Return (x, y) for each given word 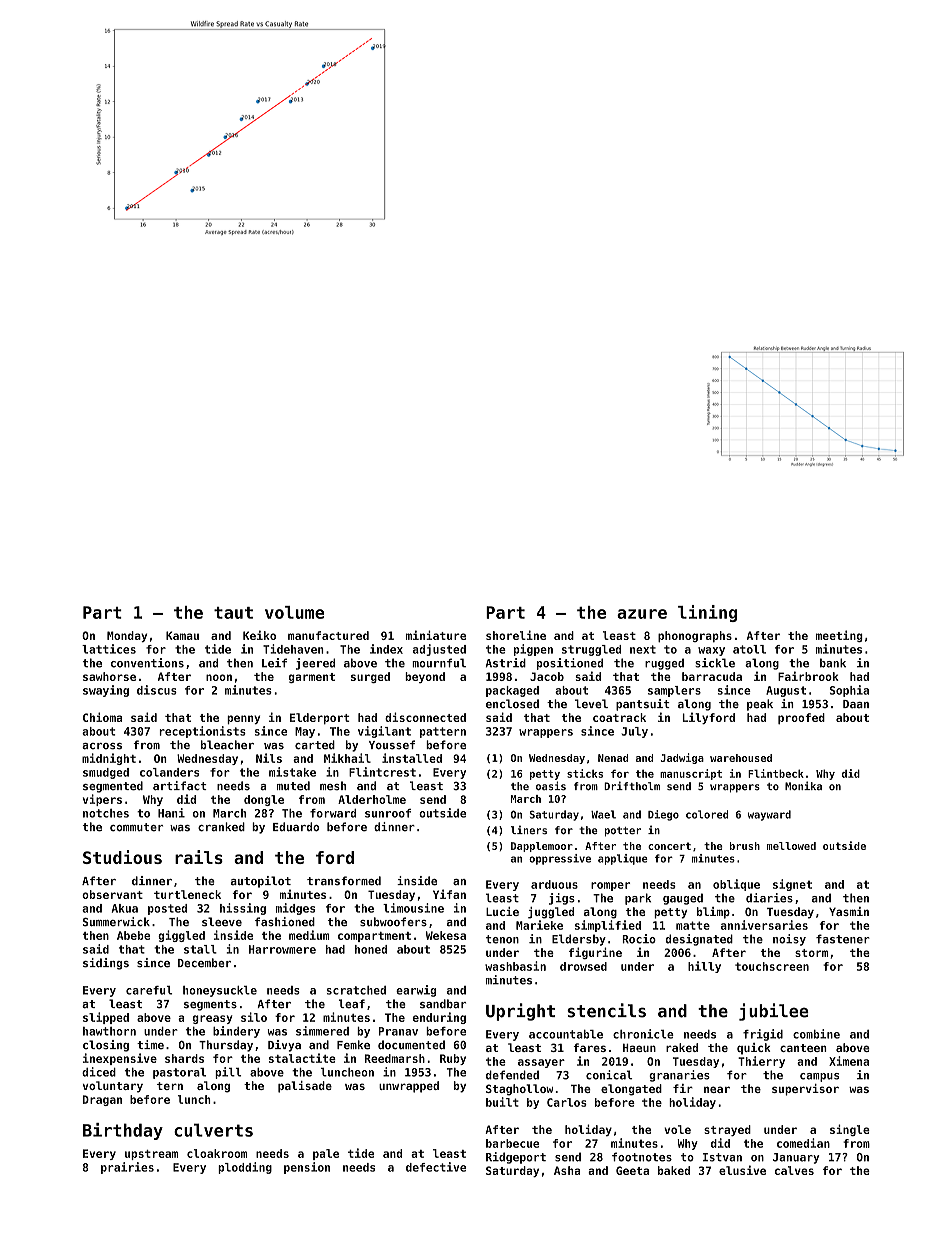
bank (833, 663)
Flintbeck (776, 773)
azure (642, 614)
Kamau (182, 635)
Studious (122, 857)
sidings (106, 964)
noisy (789, 940)
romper (610, 886)
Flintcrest (382, 772)
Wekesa (446, 935)
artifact (180, 786)
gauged (683, 899)
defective (436, 1167)
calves (794, 1170)
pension (307, 1168)
